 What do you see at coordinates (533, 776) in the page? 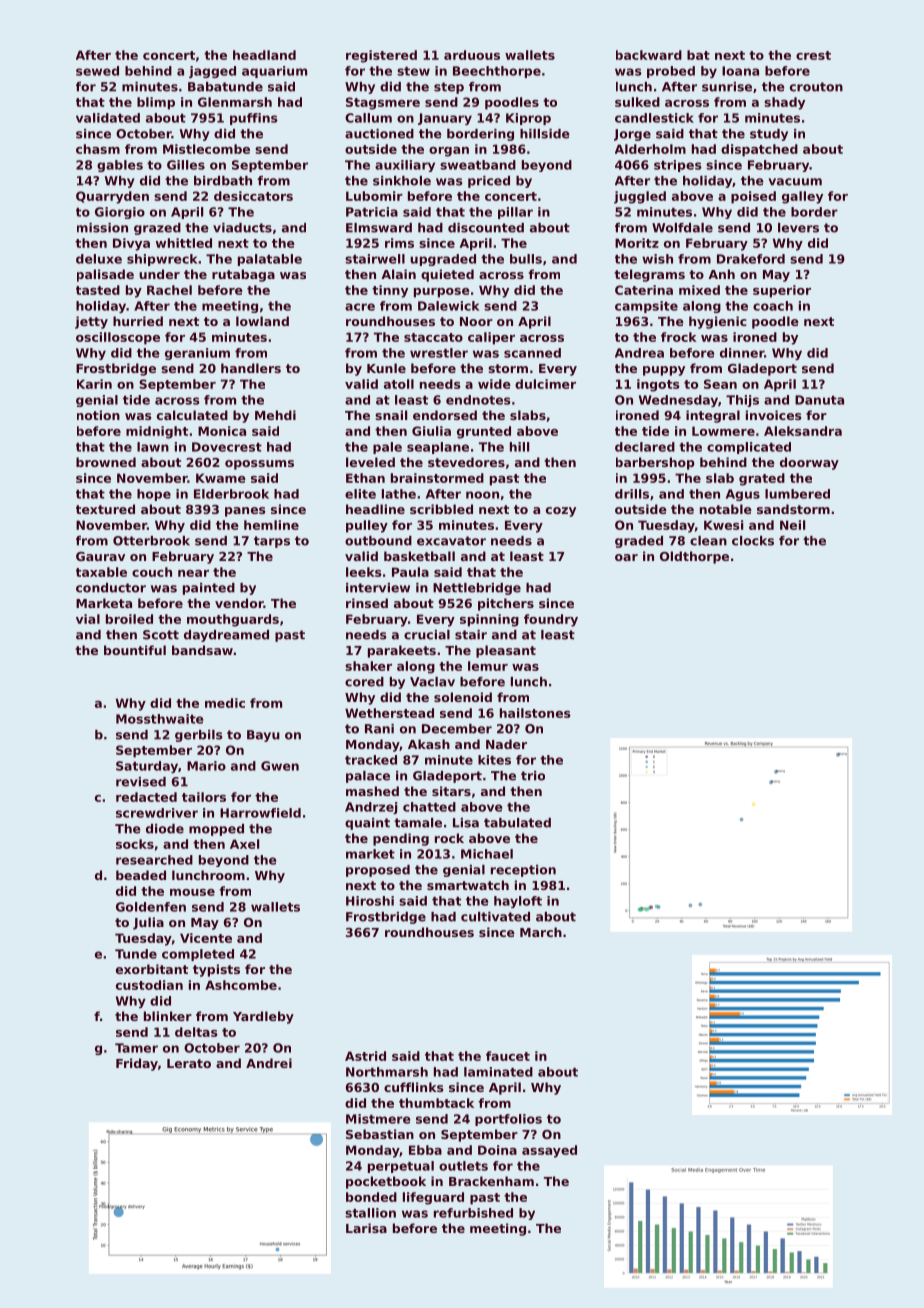
I see `trio` at bounding box center [533, 776].
